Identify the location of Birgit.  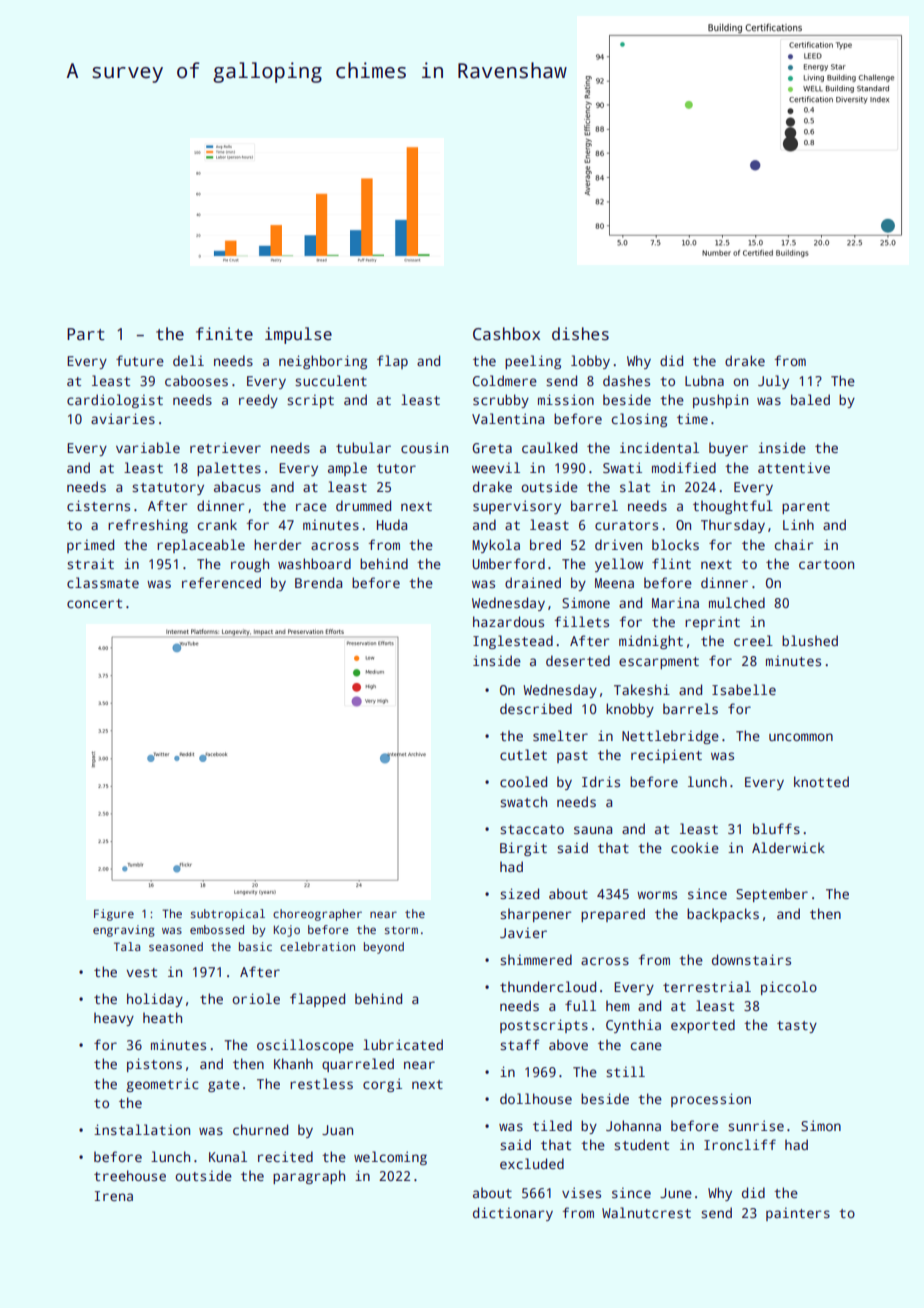
(523, 849).
